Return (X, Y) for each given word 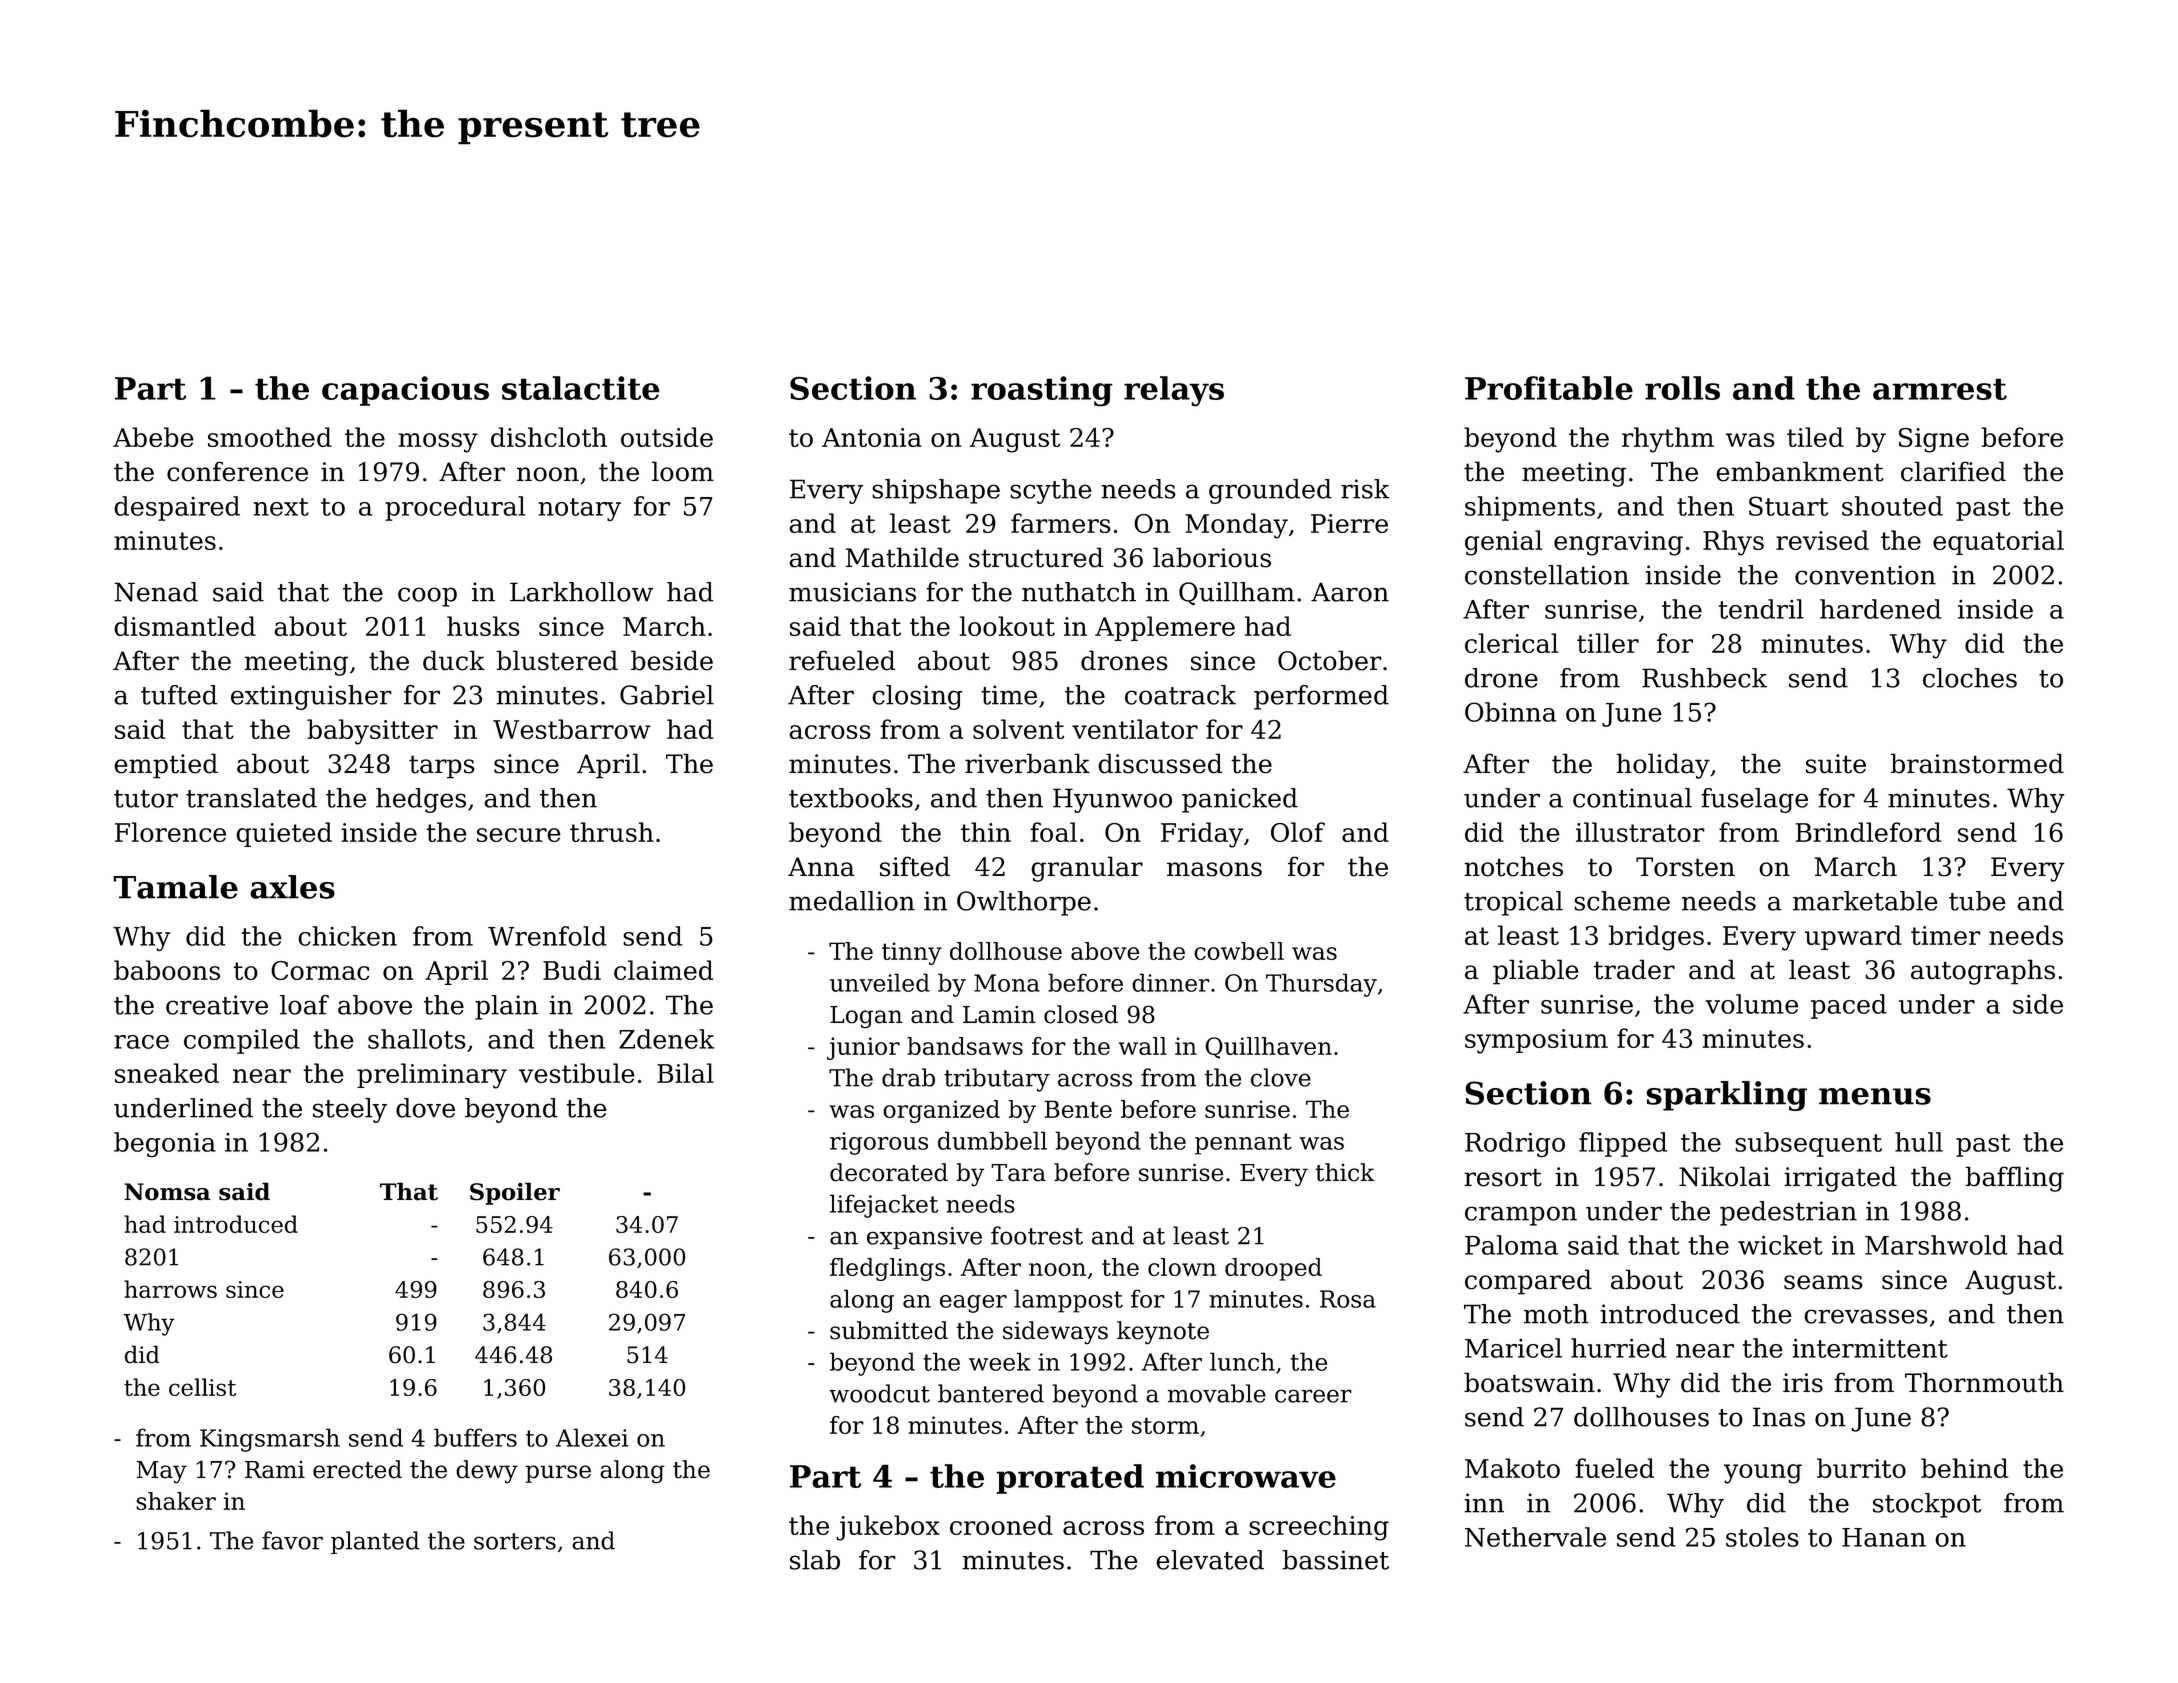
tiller (1608, 643)
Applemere (1165, 628)
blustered (557, 660)
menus (1875, 1096)
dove (425, 1108)
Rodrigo (1515, 1144)
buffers (475, 1437)
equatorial (1998, 542)
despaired (177, 508)
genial (1503, 543)
